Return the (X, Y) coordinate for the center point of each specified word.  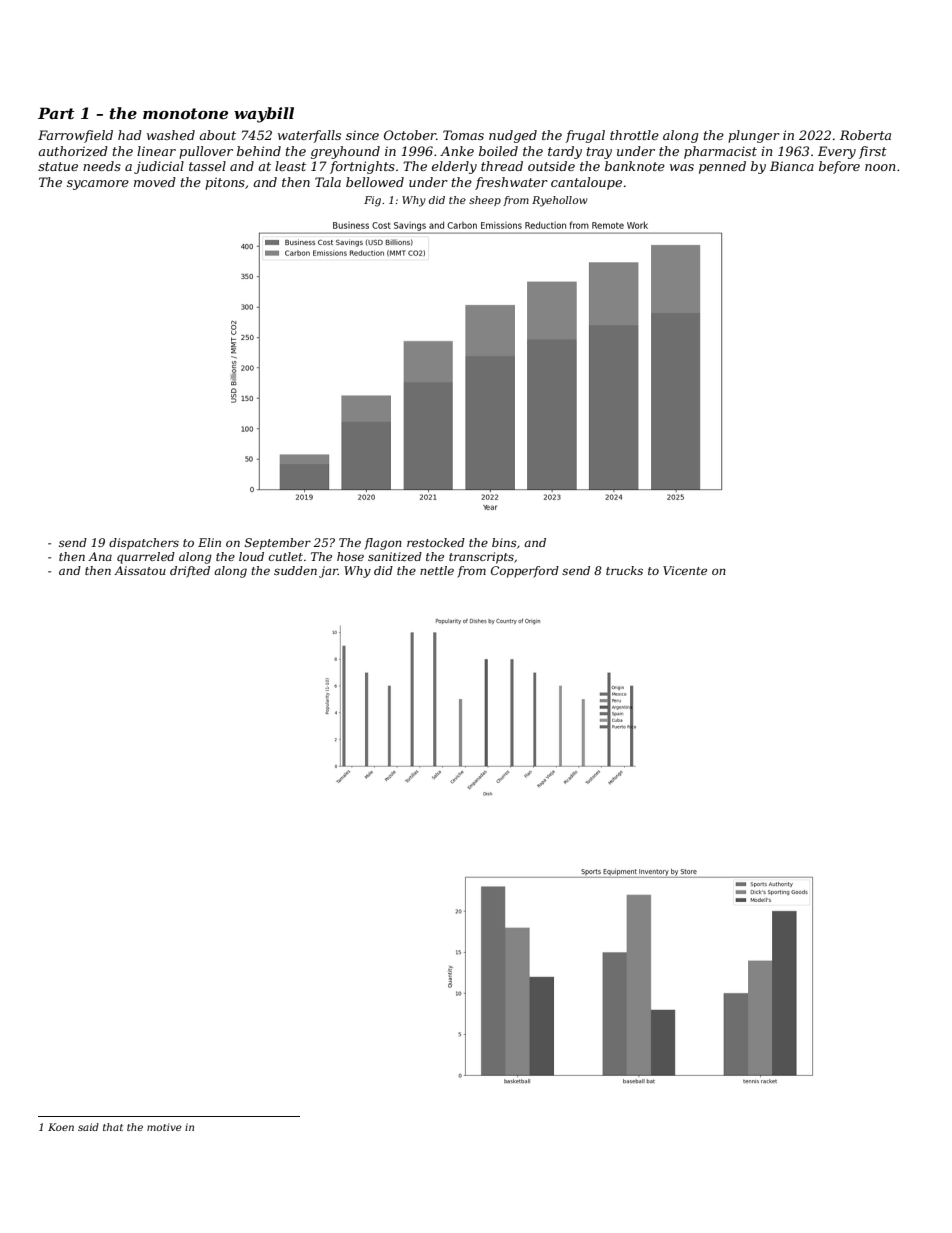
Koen (61, 1127)
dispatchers (144, 544)
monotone (185, 113)
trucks (624, 570)
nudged (513, 136)
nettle (437, 570)
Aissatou (140, 570)
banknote (635, 166)
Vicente (685, 570)
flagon (383, 544)
